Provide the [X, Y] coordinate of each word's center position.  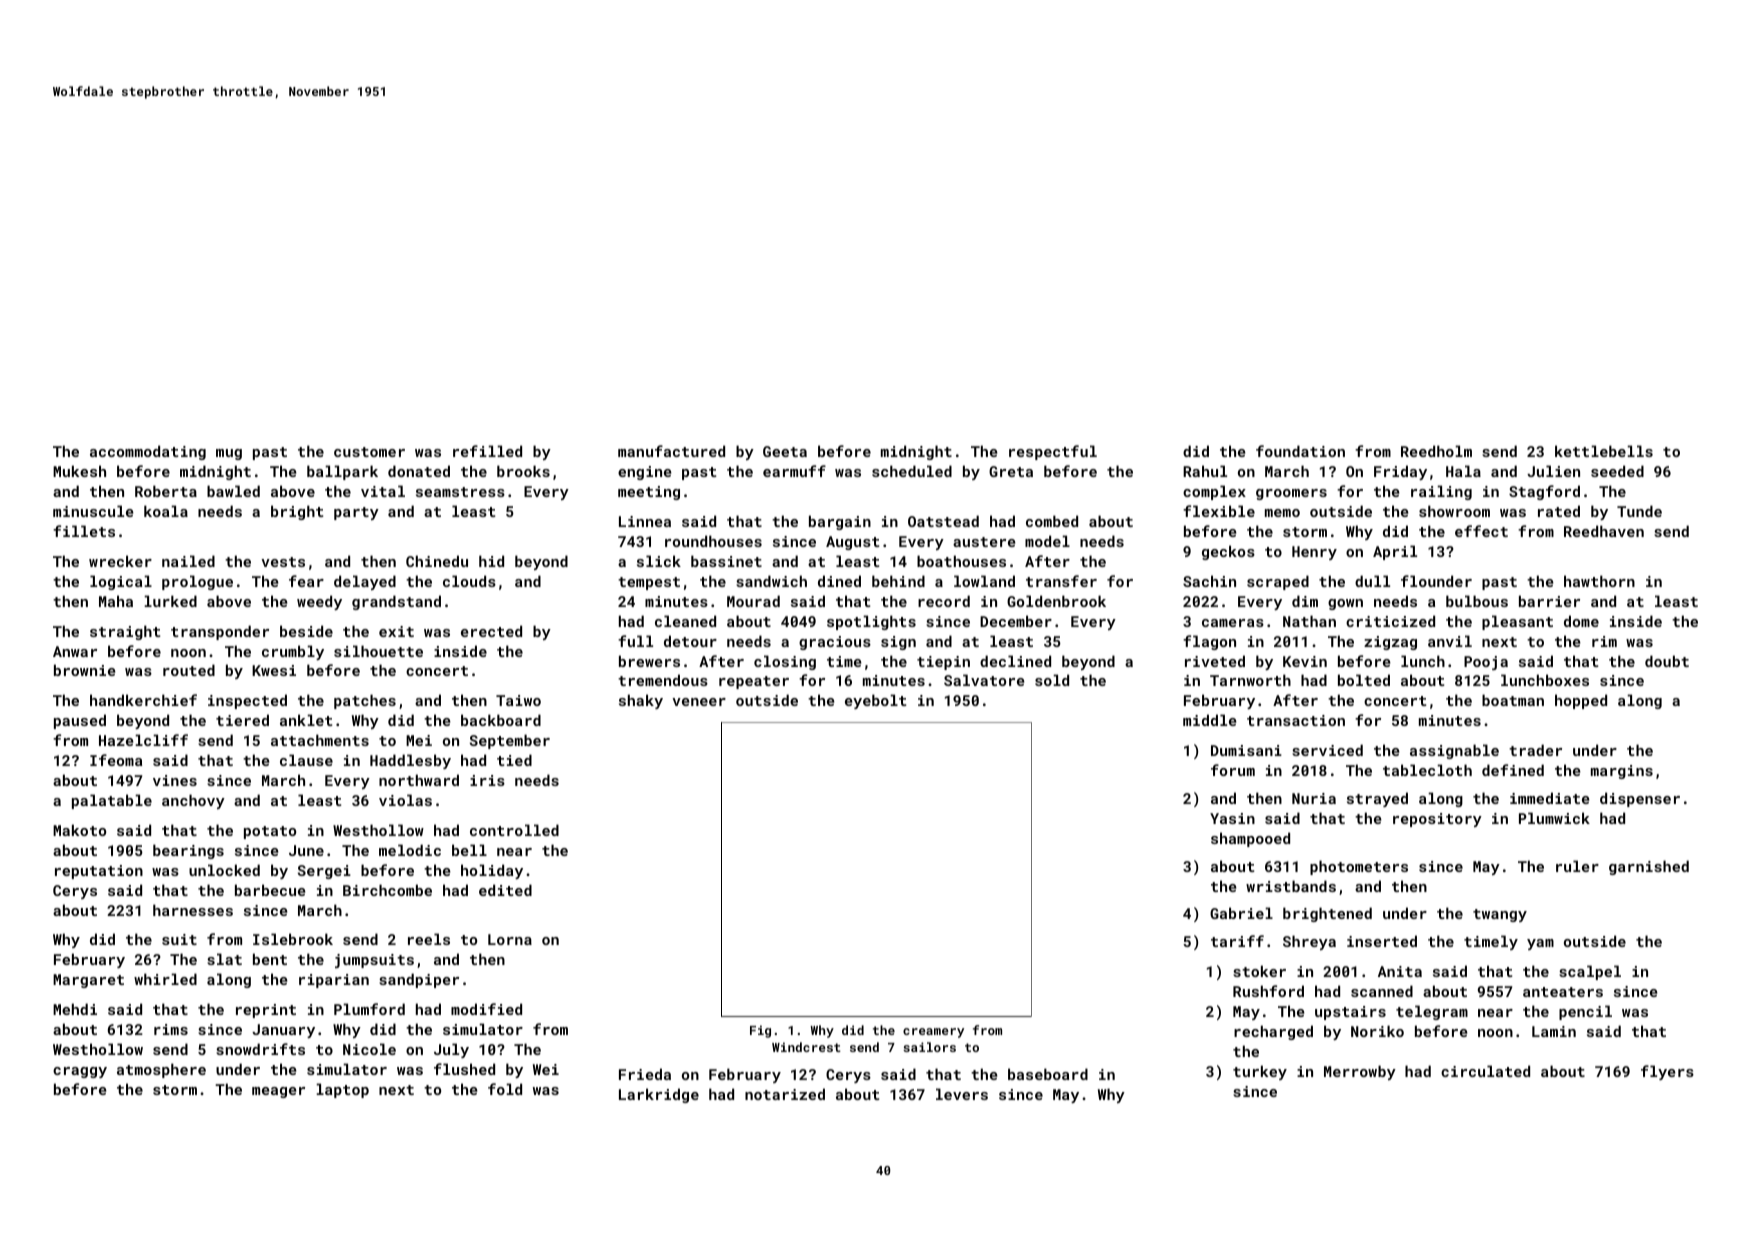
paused [80, 721]
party [356, 513]
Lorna [510, 939]
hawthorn [1599, 581]
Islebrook [293, 939]
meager [278, 1092]
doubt [1667, 661]
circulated [1485, 1071]
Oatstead [943, 521]
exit [396, 631]
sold [1052, 680]
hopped [1581, 701]
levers [962, 1094]
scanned [1382, 991]
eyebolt [875, 701]
